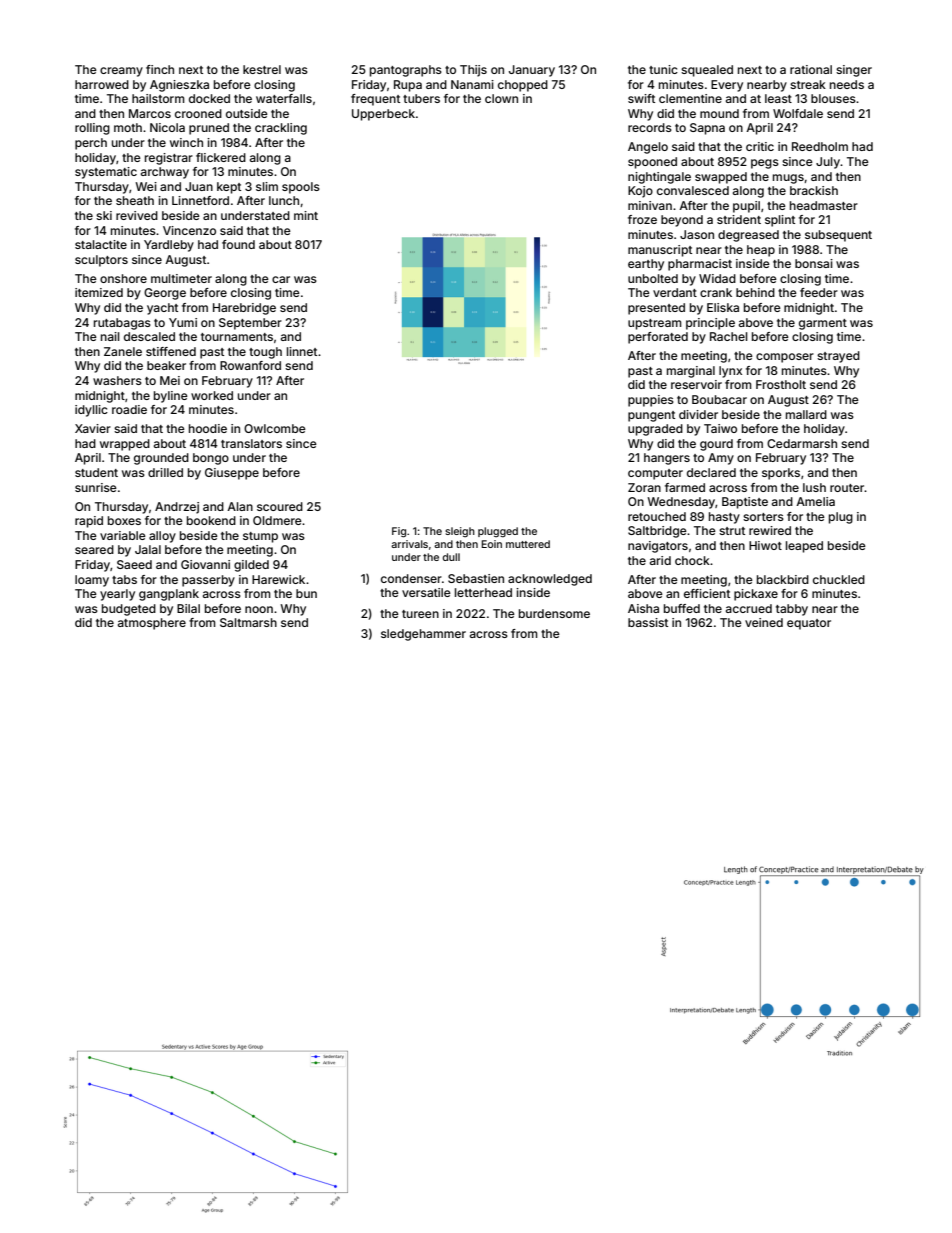 This screenshot has width=952, height=1233. Describe the element at coordinates (815, 501) in the screenshot. I see `Amelia` at that location.
